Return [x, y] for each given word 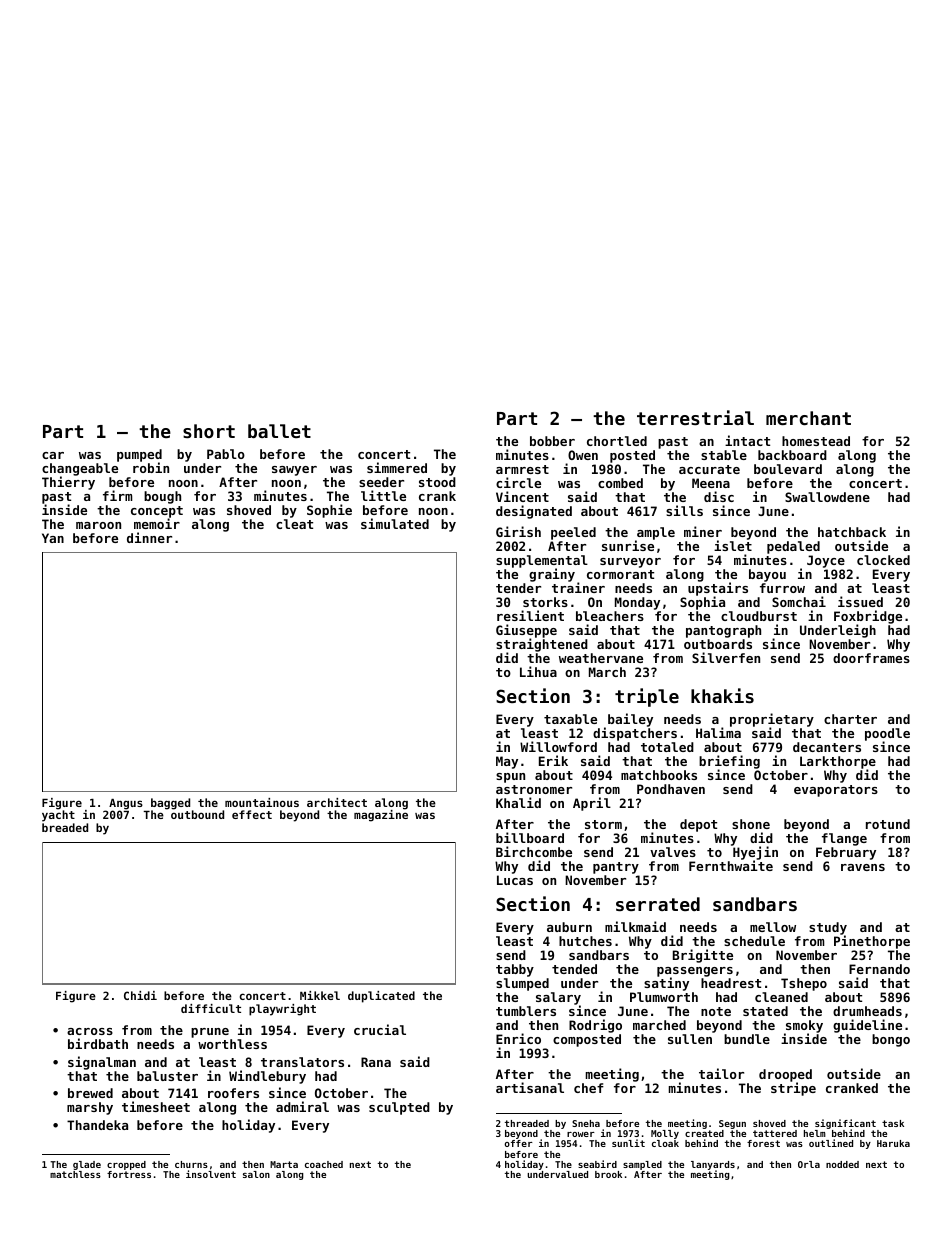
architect [337, 802]
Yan [53, 538]
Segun [732, 1124]
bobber [552, 441]
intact [747, 440]
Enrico [518, 1038]
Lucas [515, 880]
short [209, 431]
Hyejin [755, 853]
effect [252, 814]
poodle [887, 734]
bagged [170, 804]
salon [256, 1174]
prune [210, 1033]
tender [518, 588]
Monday [637, 603]
